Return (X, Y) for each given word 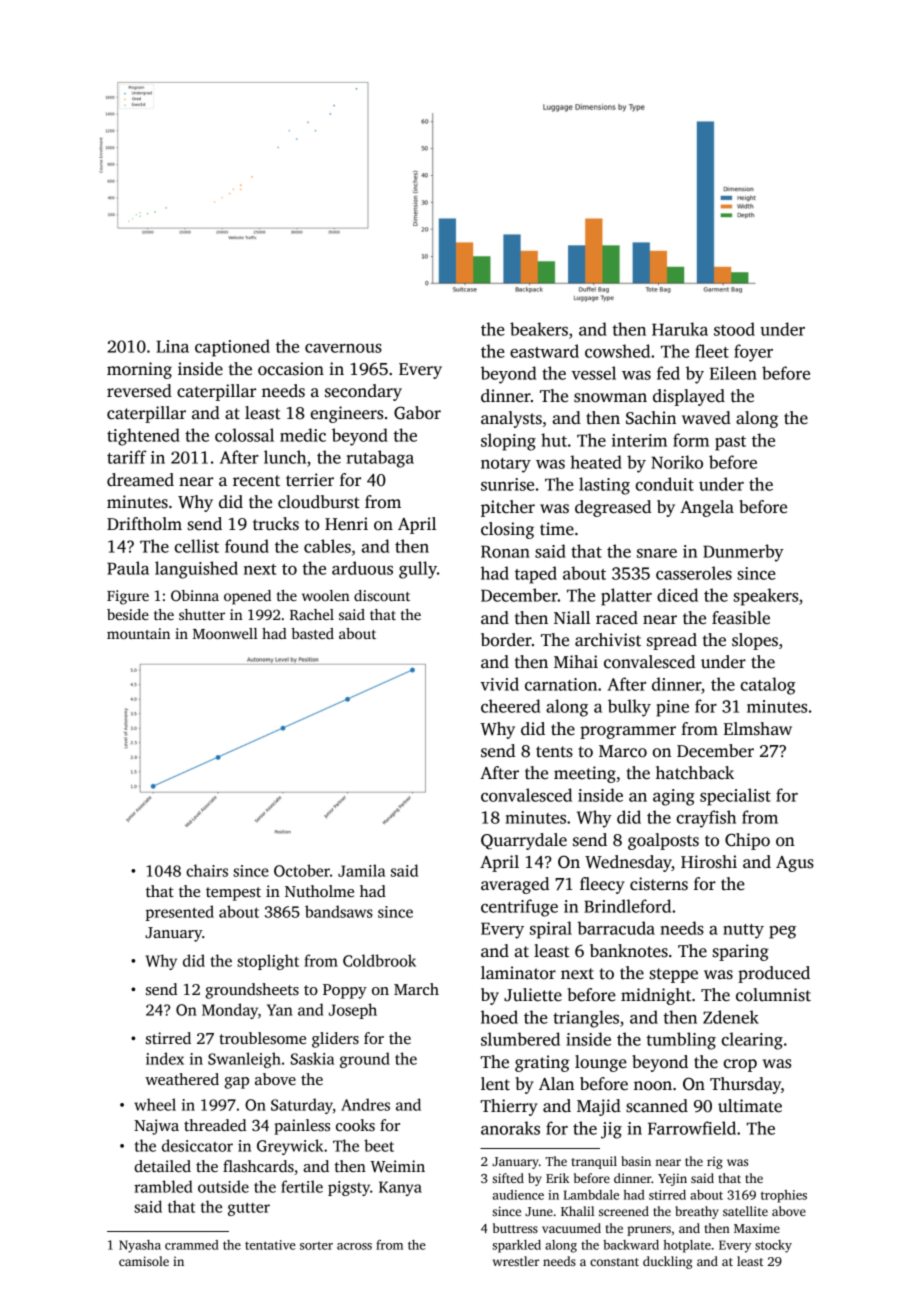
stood (734, 329)
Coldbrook (379, 960)
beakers (539, 329)
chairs (207, 870)
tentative (270, 1245)
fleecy (602, 885)
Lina (172, 346)
